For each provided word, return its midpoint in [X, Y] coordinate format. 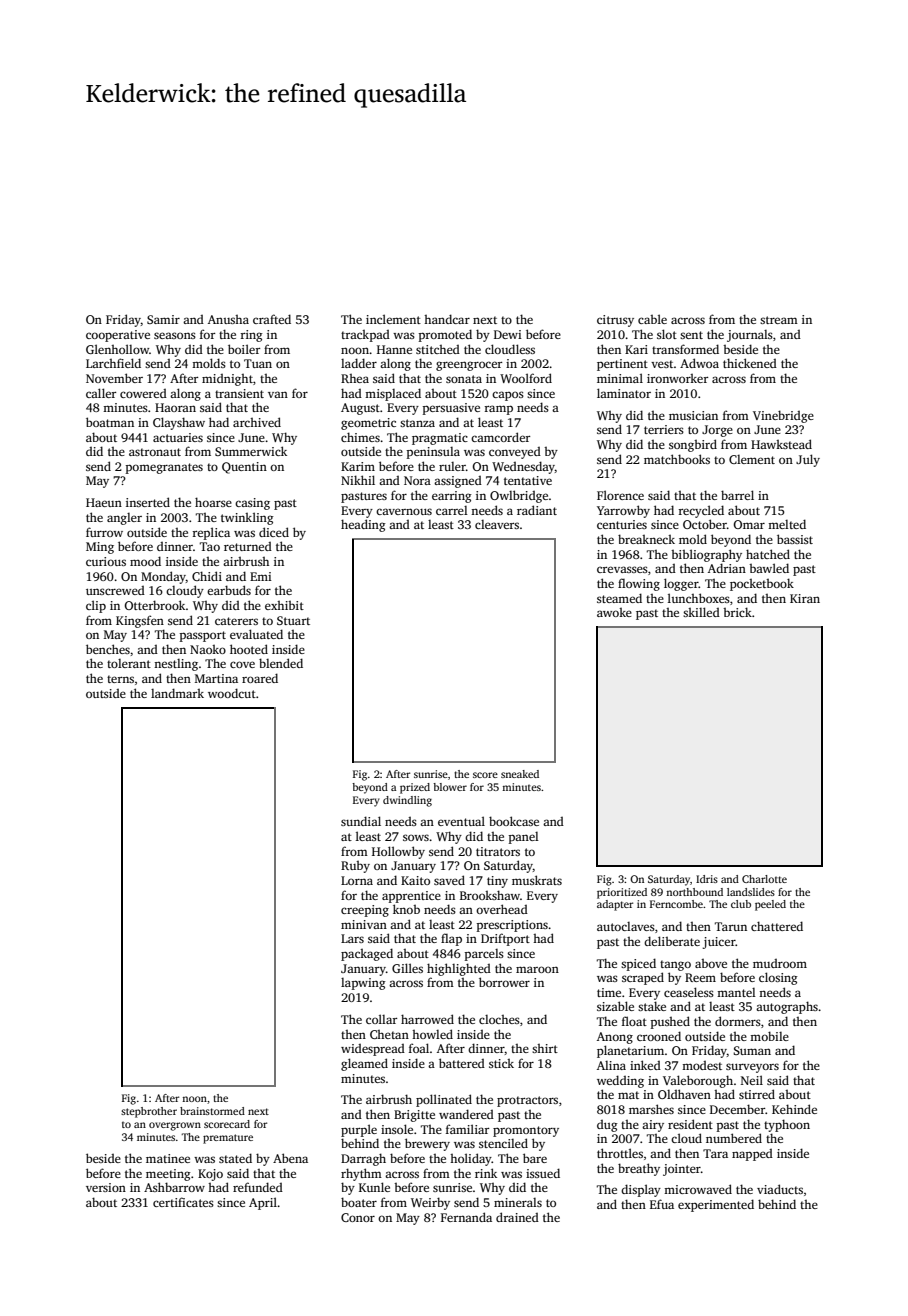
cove [242, 664]
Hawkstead [781, 444]
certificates [183, 1202]
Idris [707, 879]
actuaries [178, 437]
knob [406, 909]
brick [737, 612]
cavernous [404, 511]
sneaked [520, 774]
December [737, 1109]
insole [397, 1129]
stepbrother [149, 1112]
